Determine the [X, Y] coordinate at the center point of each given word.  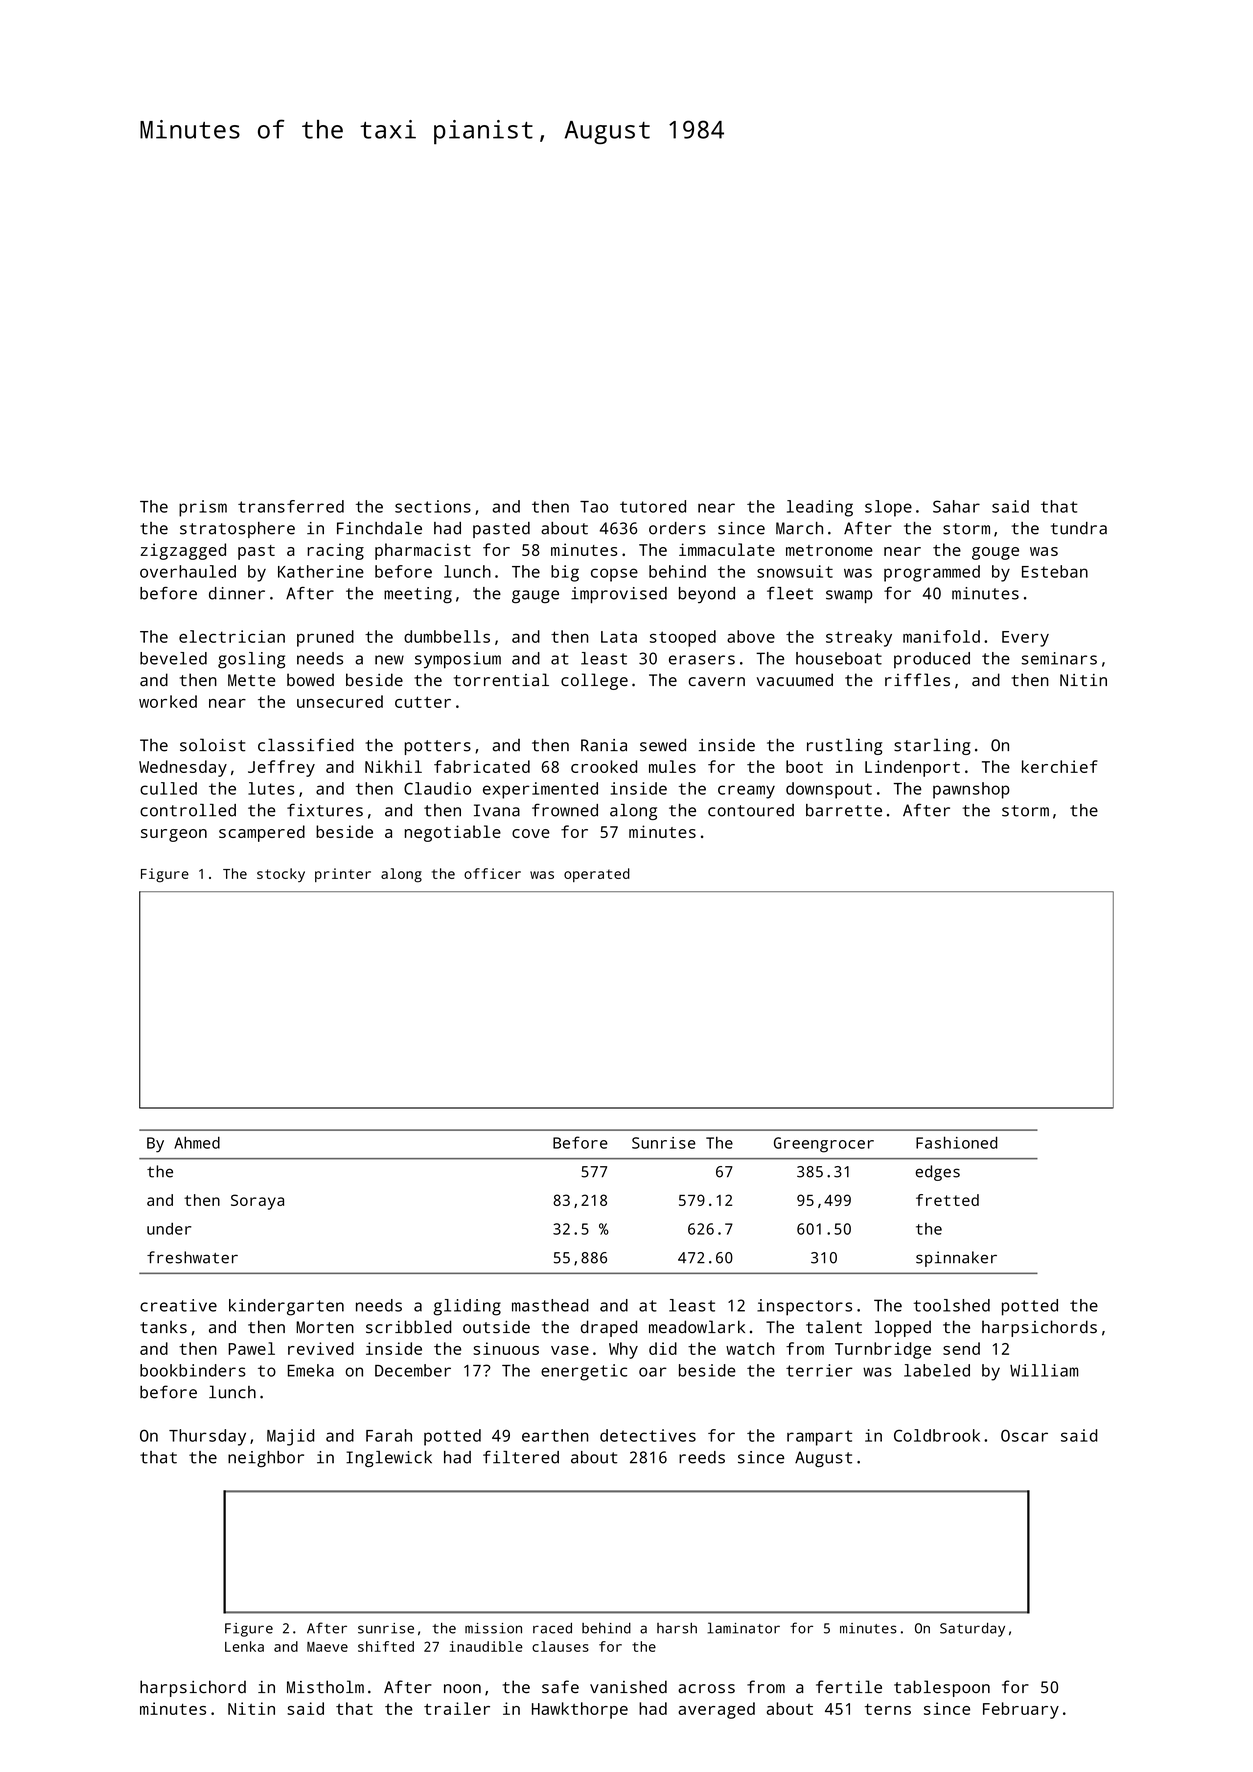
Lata [619, 637]
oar [653, 1372]
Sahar [956, 506]
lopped [903, 1328]
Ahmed [197, 1143]
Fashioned [957, 1142]
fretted [947, 1200]
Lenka [244, 1646]
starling [932, 746]
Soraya [257, 1202]
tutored [653, 506]
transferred [291, 506]
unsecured [340, 701]
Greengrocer [824, 1145]
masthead [550, 1305]
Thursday [207, 1437]
